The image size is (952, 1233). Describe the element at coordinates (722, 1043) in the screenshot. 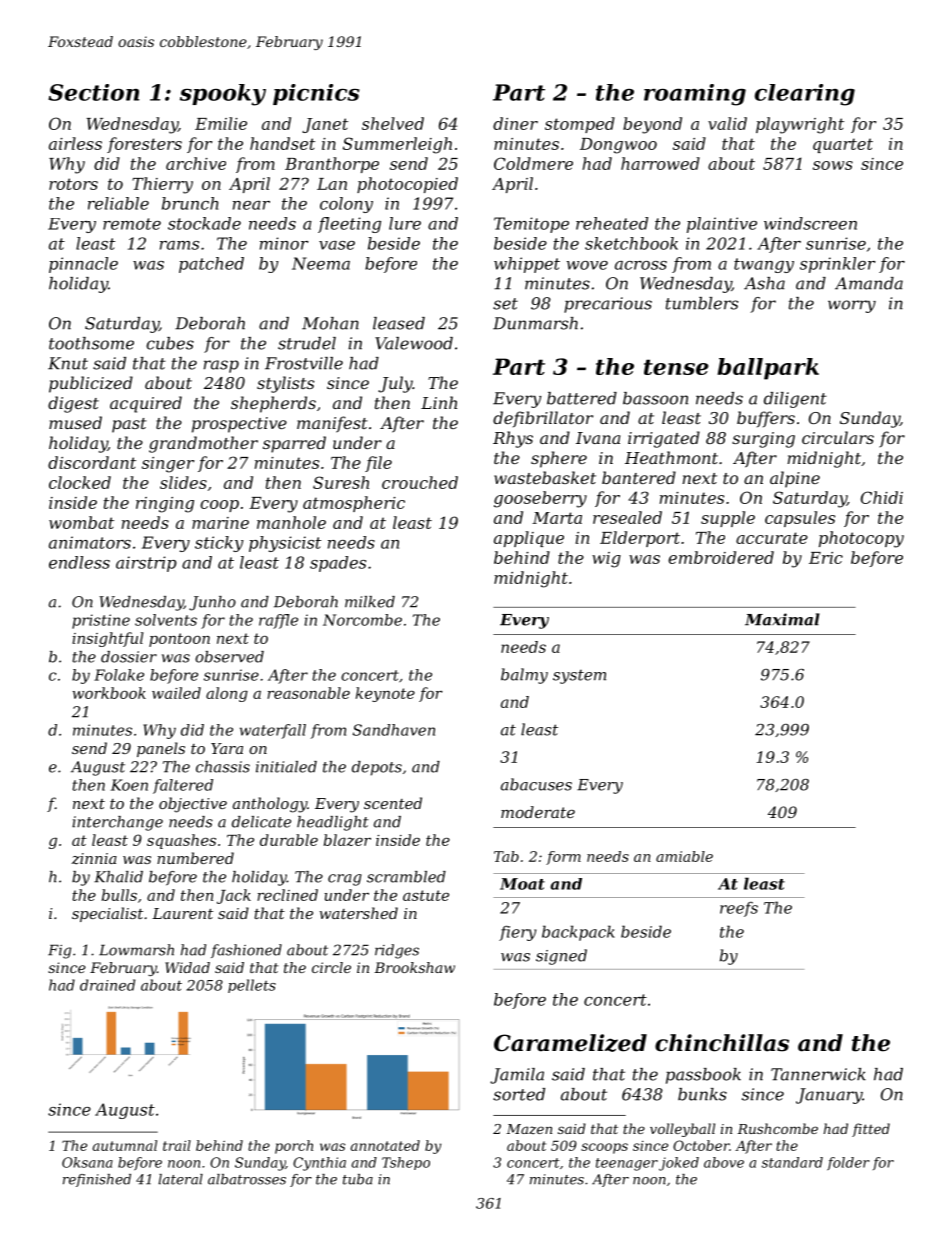

I see `chinchillas` at that location.
